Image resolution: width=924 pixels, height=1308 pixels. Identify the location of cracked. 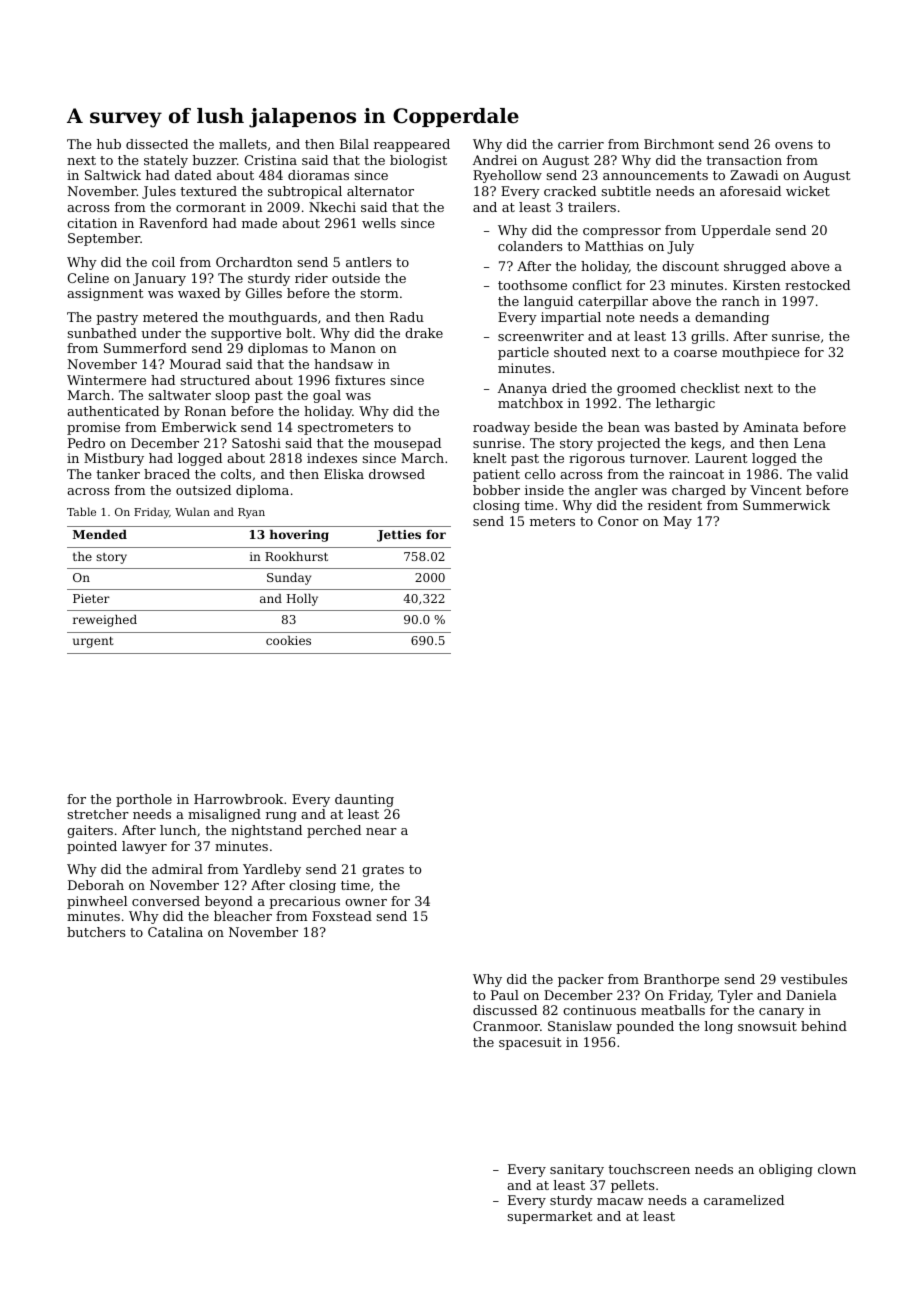
(570, 191).
